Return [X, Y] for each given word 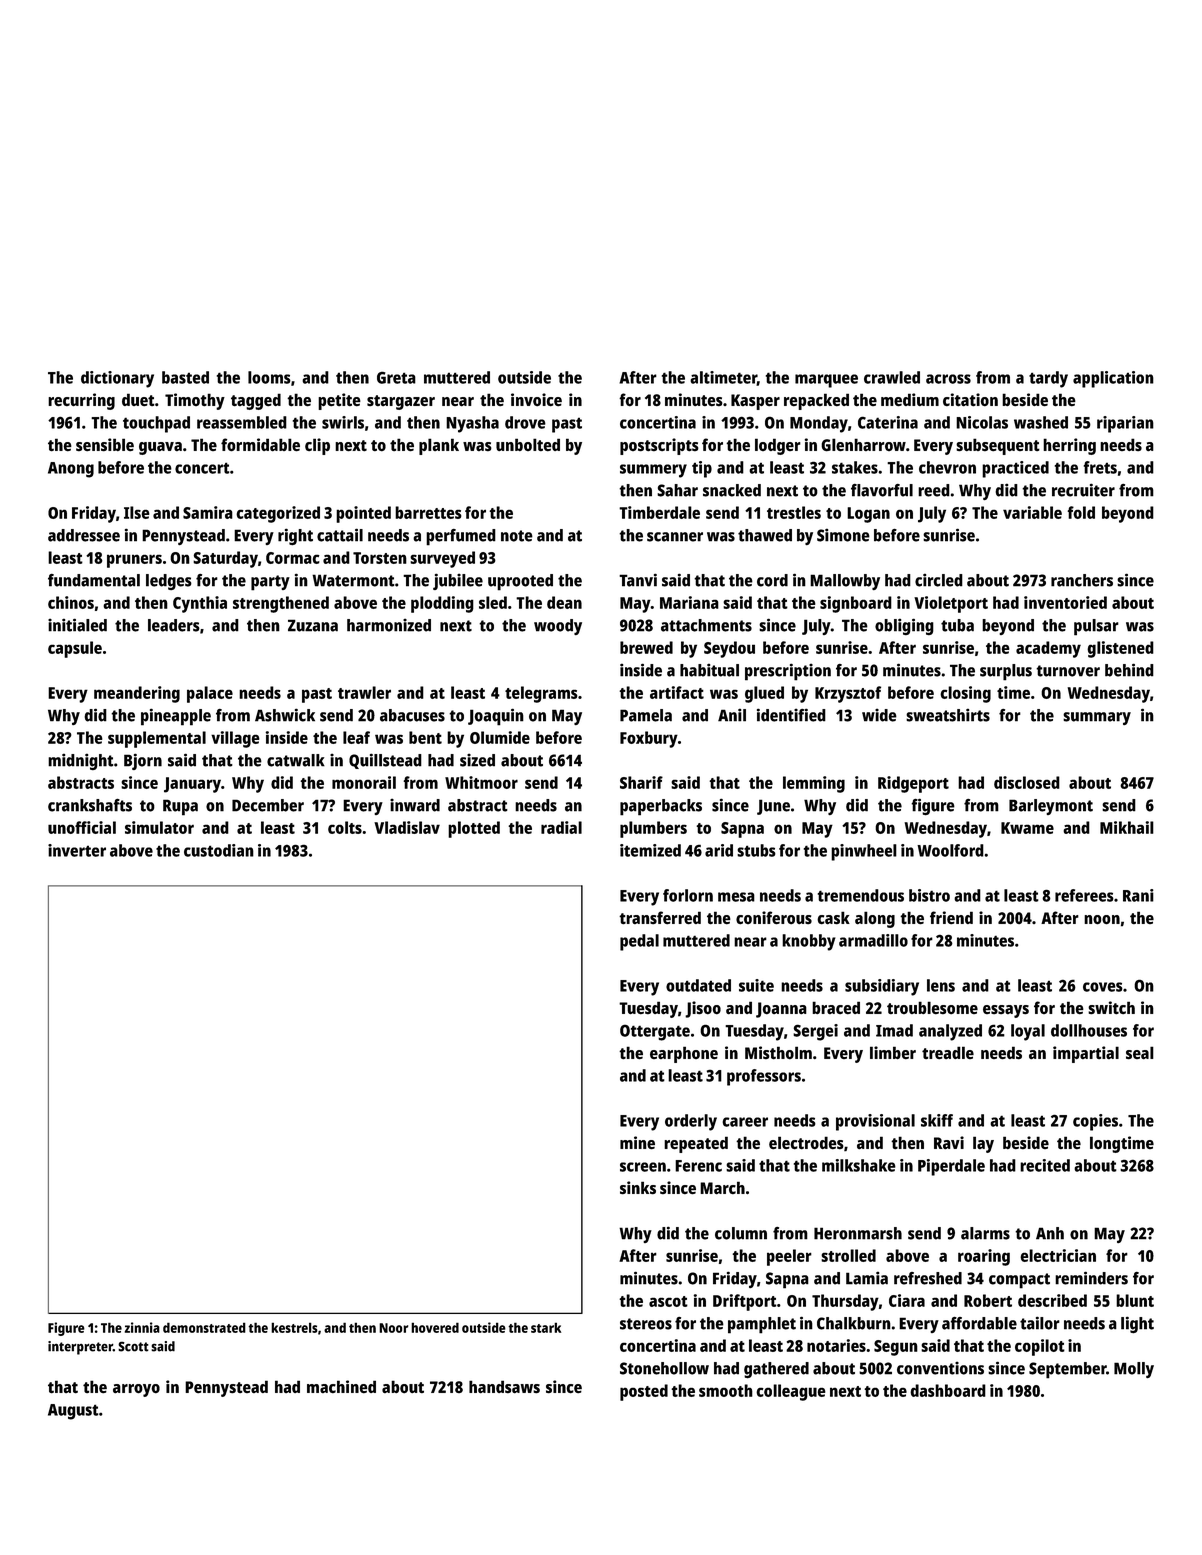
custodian [219, 850]
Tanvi [638, 580]
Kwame [1027, 828]
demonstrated [204, 1327]
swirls [343, 422]
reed [934, 490]
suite [756, 985]
